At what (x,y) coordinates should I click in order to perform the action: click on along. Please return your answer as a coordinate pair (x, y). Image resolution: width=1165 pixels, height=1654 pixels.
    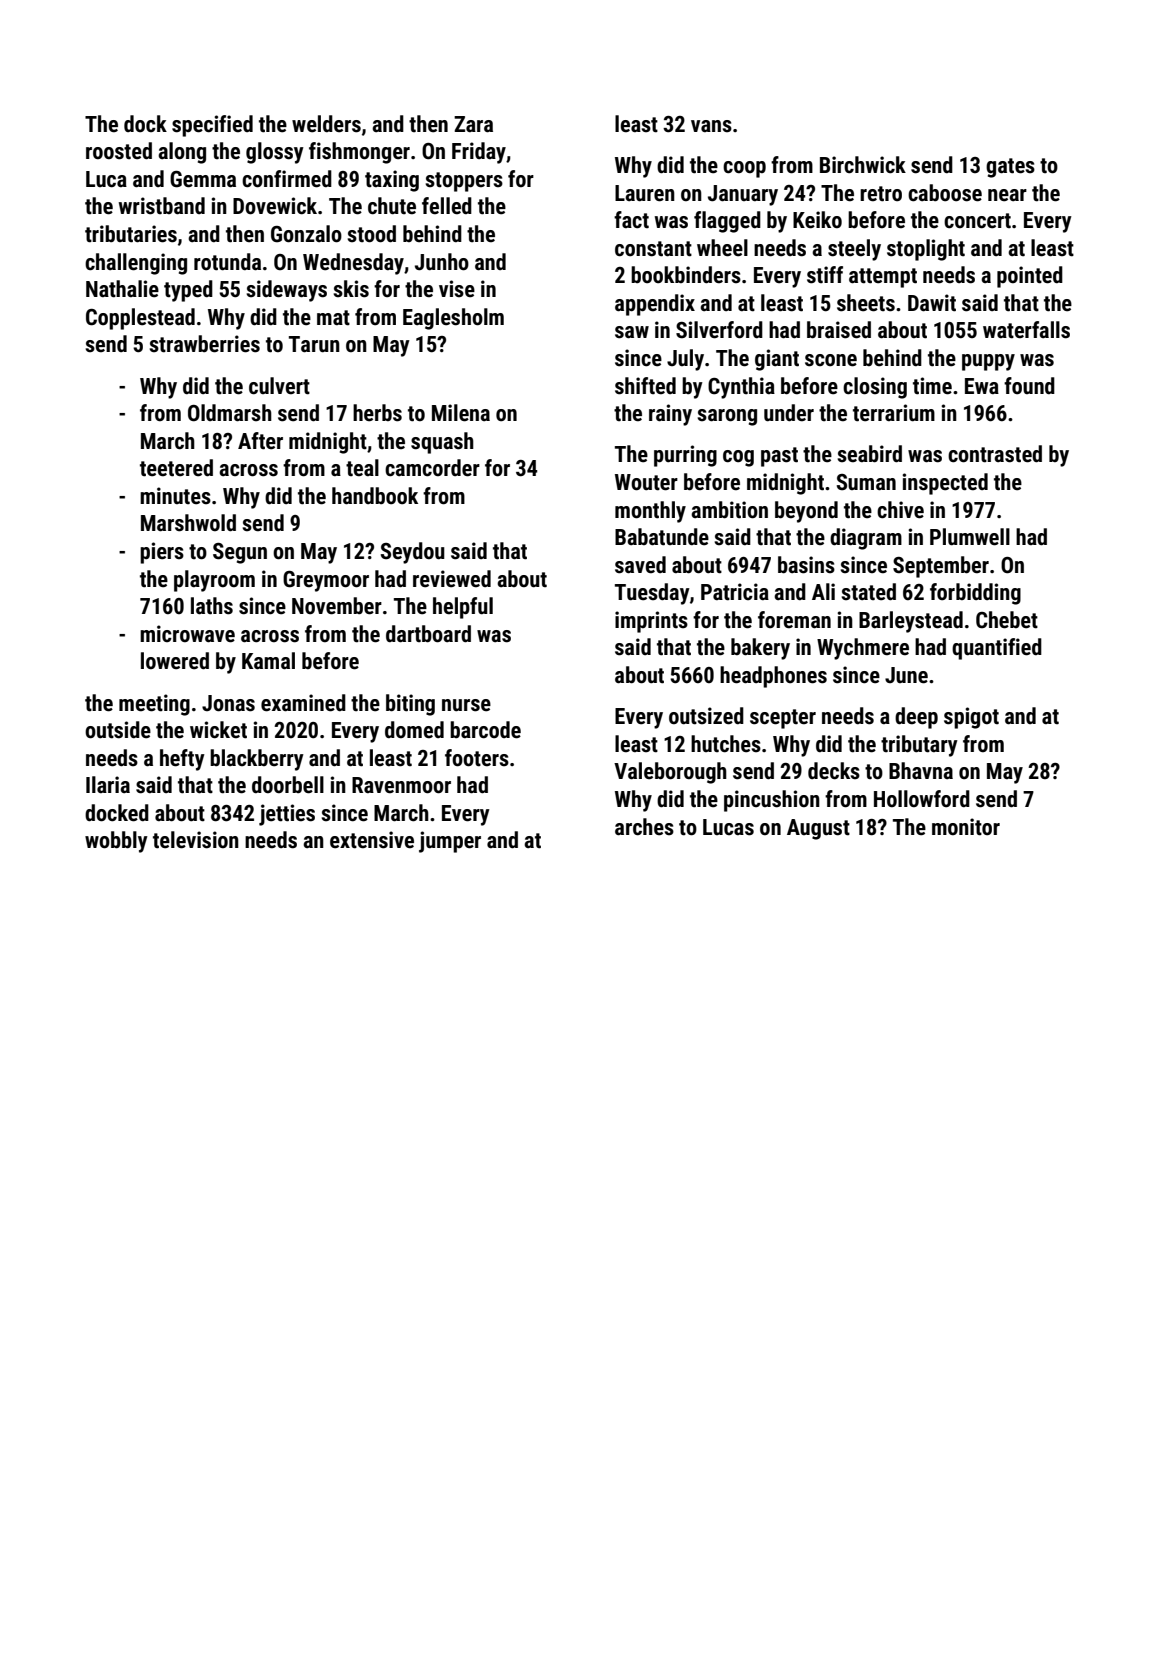
    Looking at the image, I should click on (182, 153).
